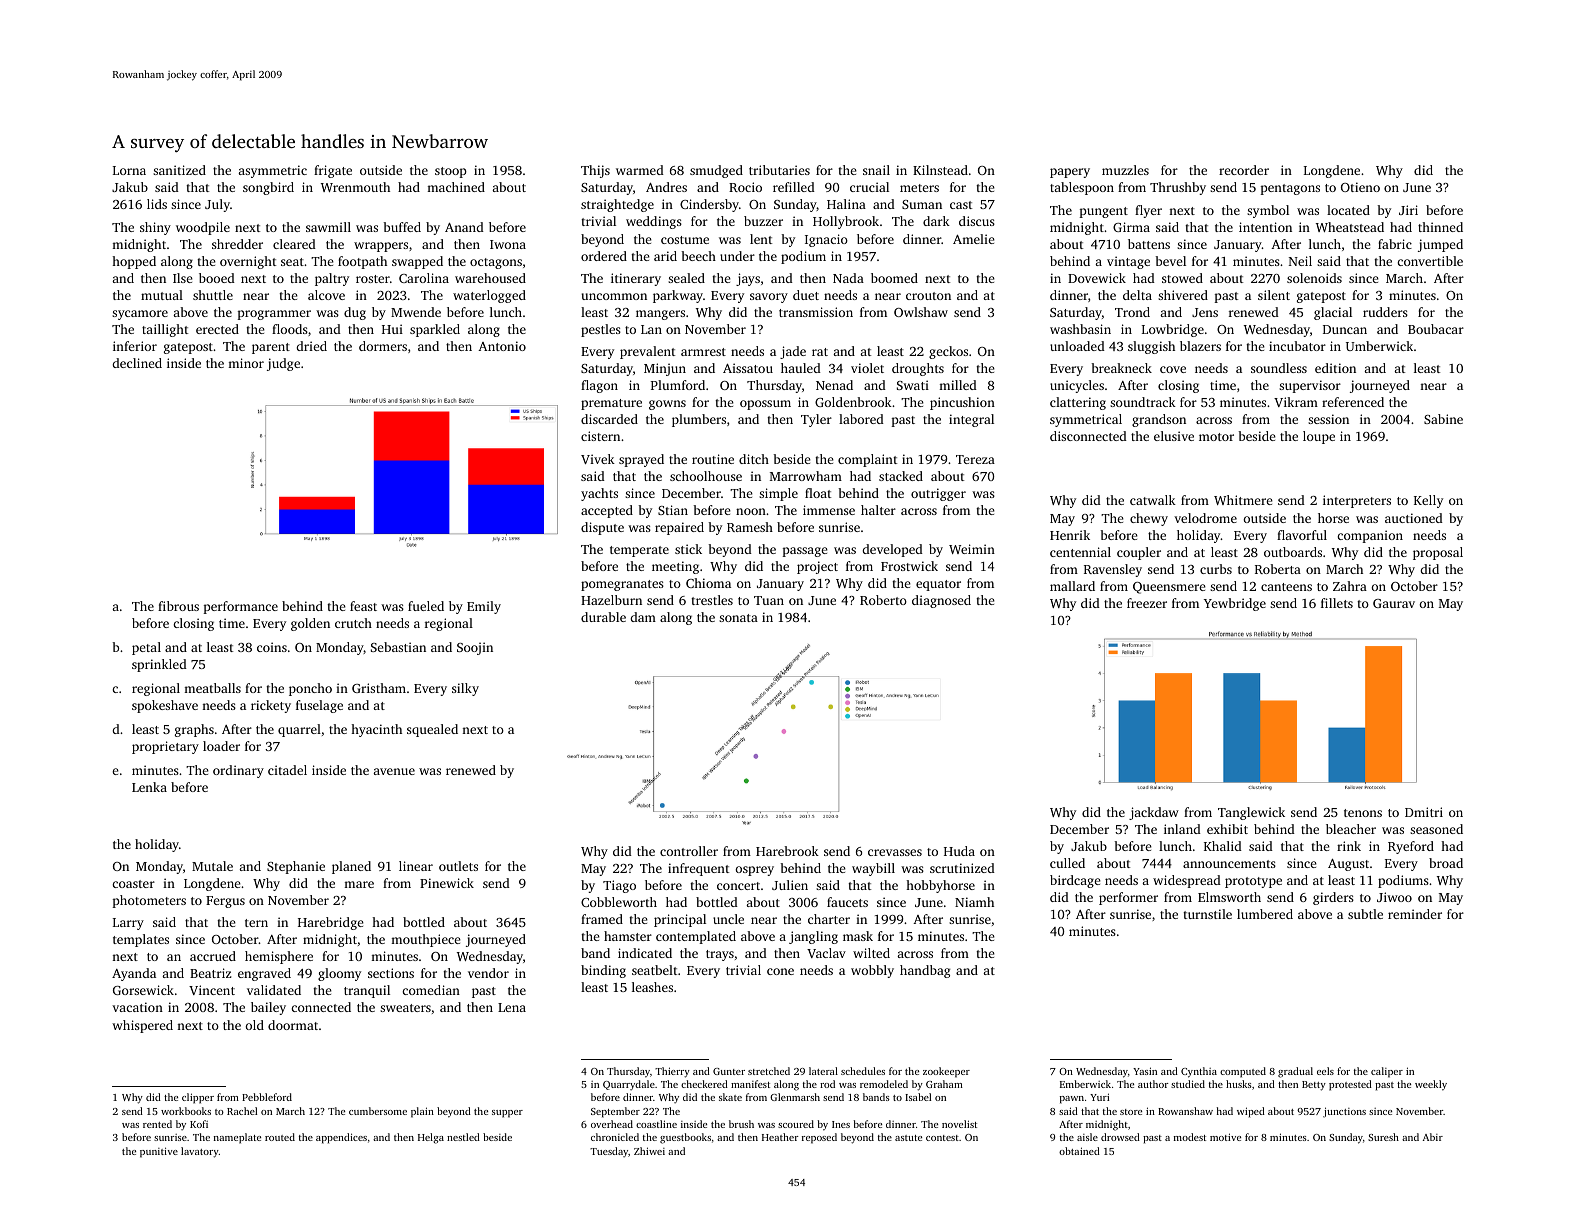 The image size is (1576, 1218). Describe the element at coordinates (1438, 553) in the document. I see `proposal` at that location.
